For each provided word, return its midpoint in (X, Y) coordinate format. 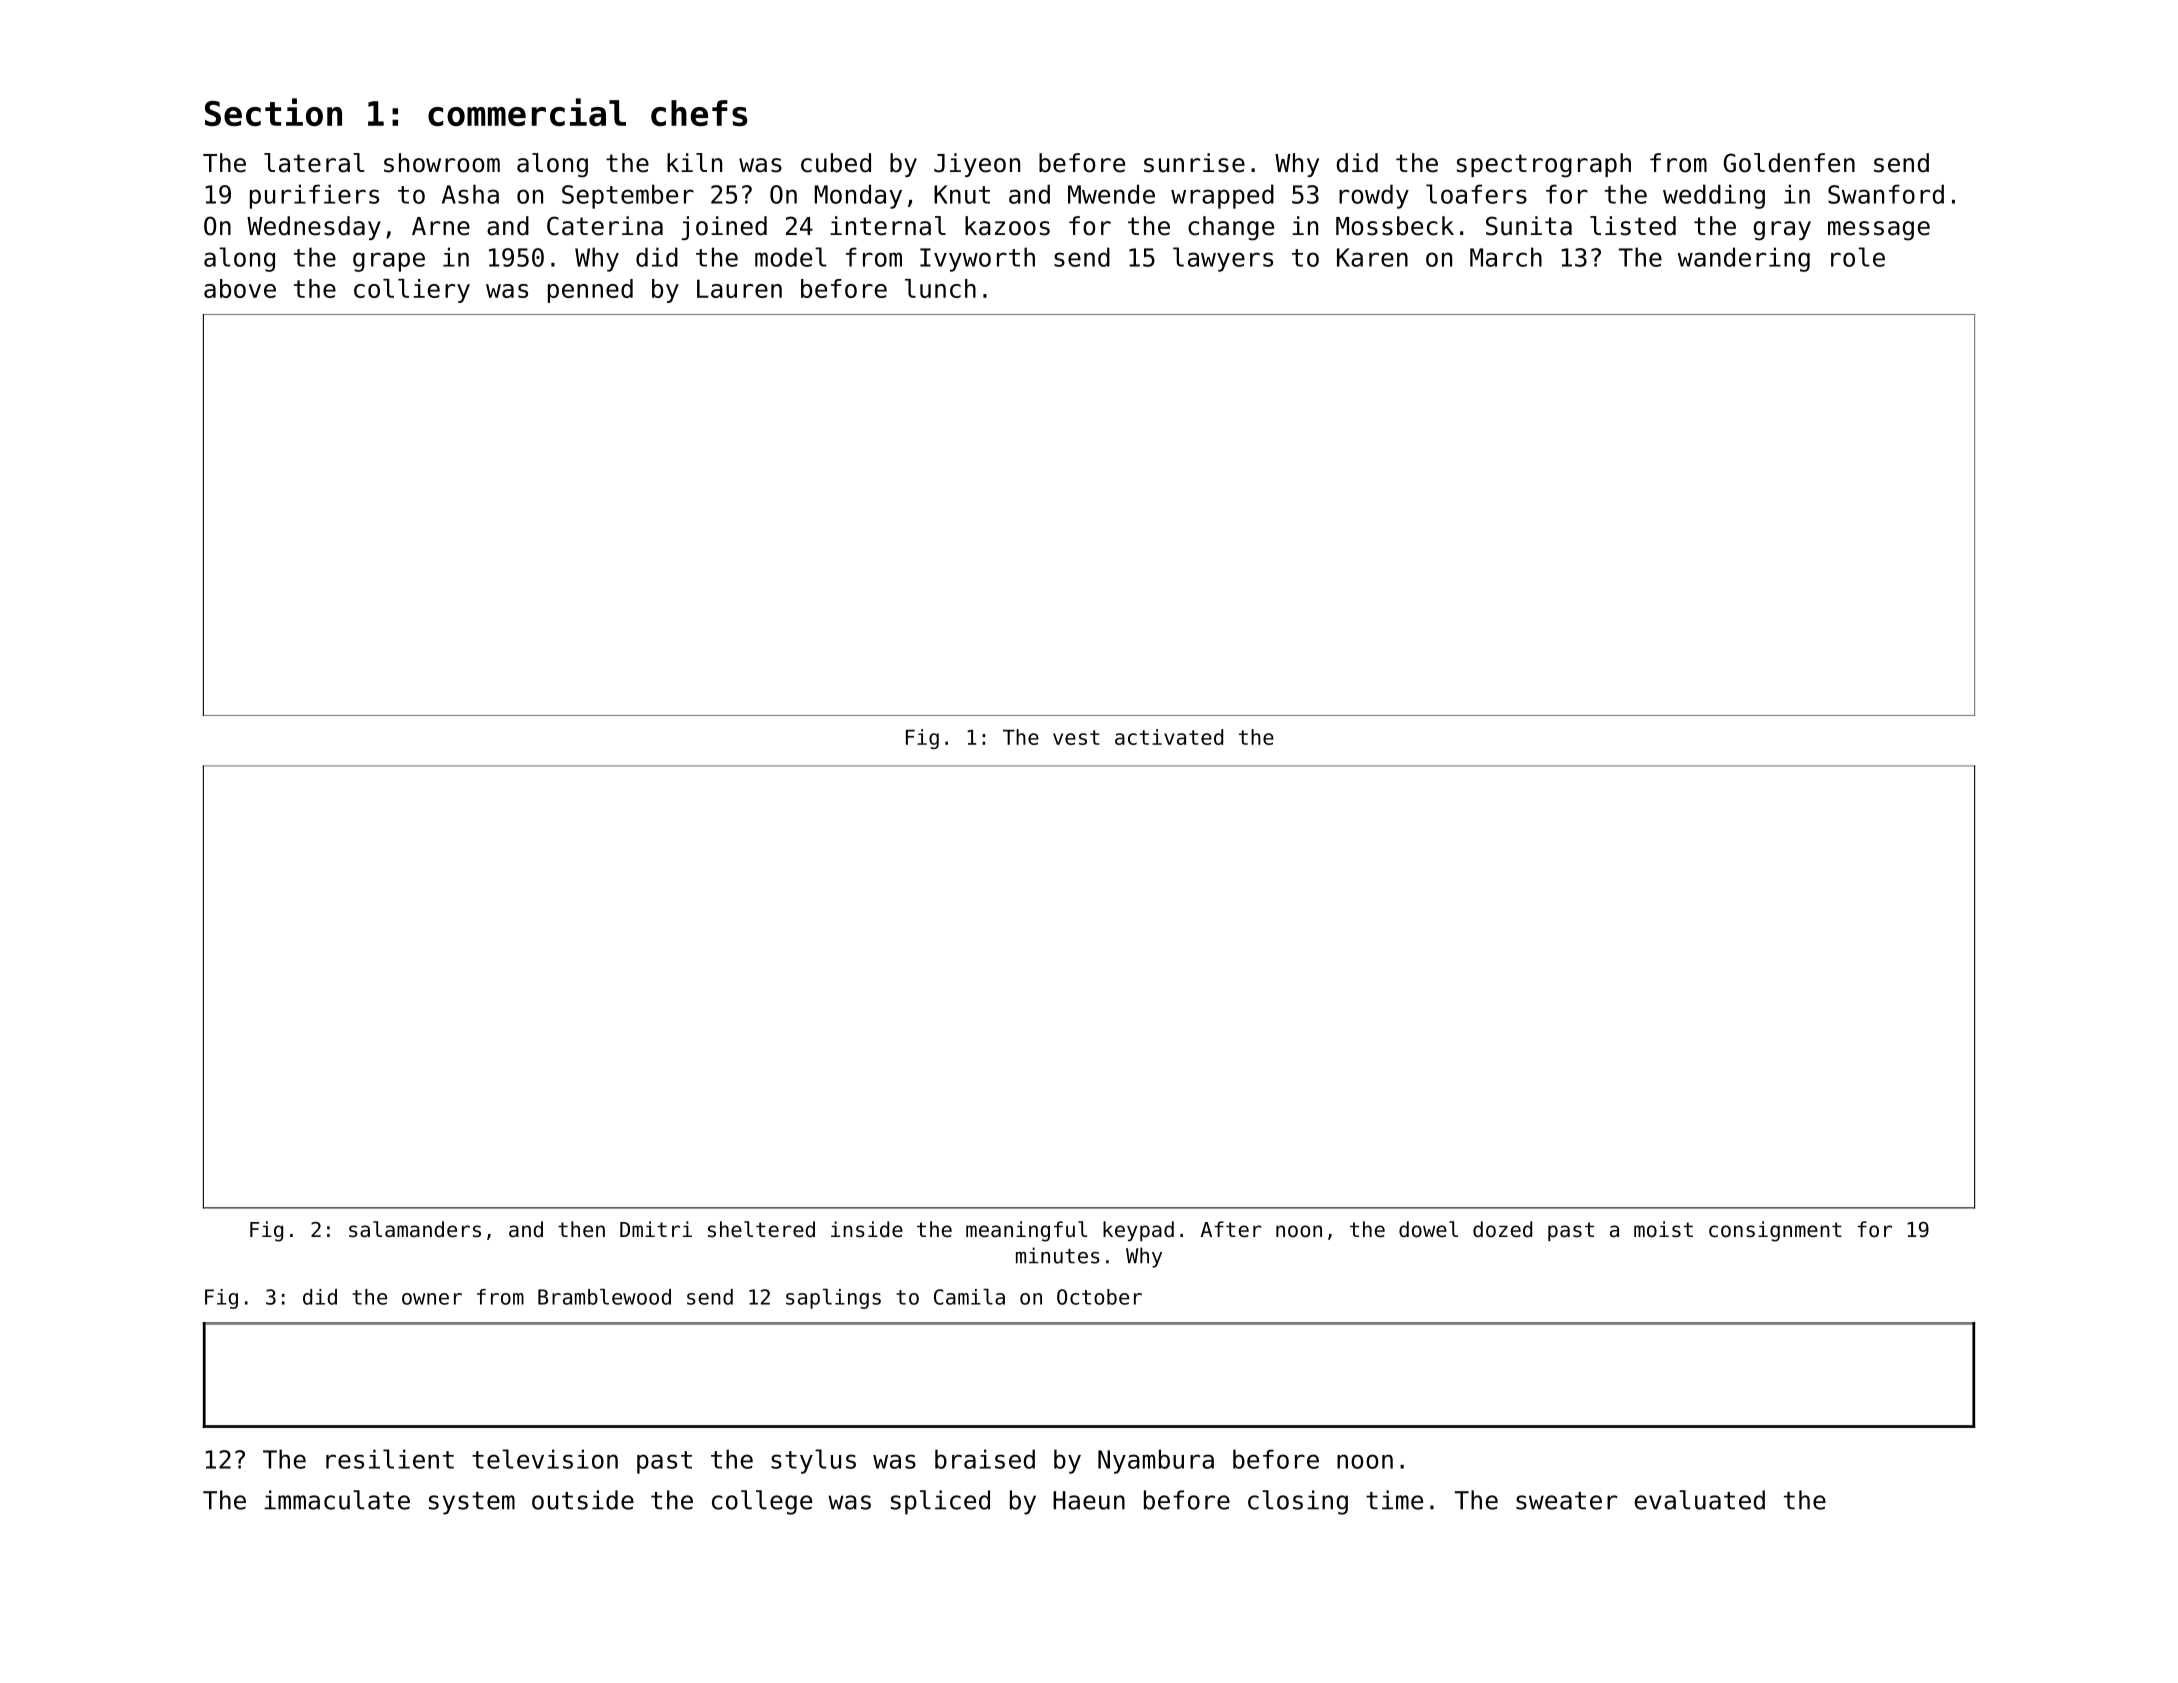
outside (583, 1500)
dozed (1502, 1229)
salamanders (415, 1229)
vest (1076, 737)
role (1858, 257)
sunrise (1194, 163)
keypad (1138, 1231)
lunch (940, 288)
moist (1663, 1229)
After (1231, 1229)
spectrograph (1544, 165)
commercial (527, 112)
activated (1169, 737)
